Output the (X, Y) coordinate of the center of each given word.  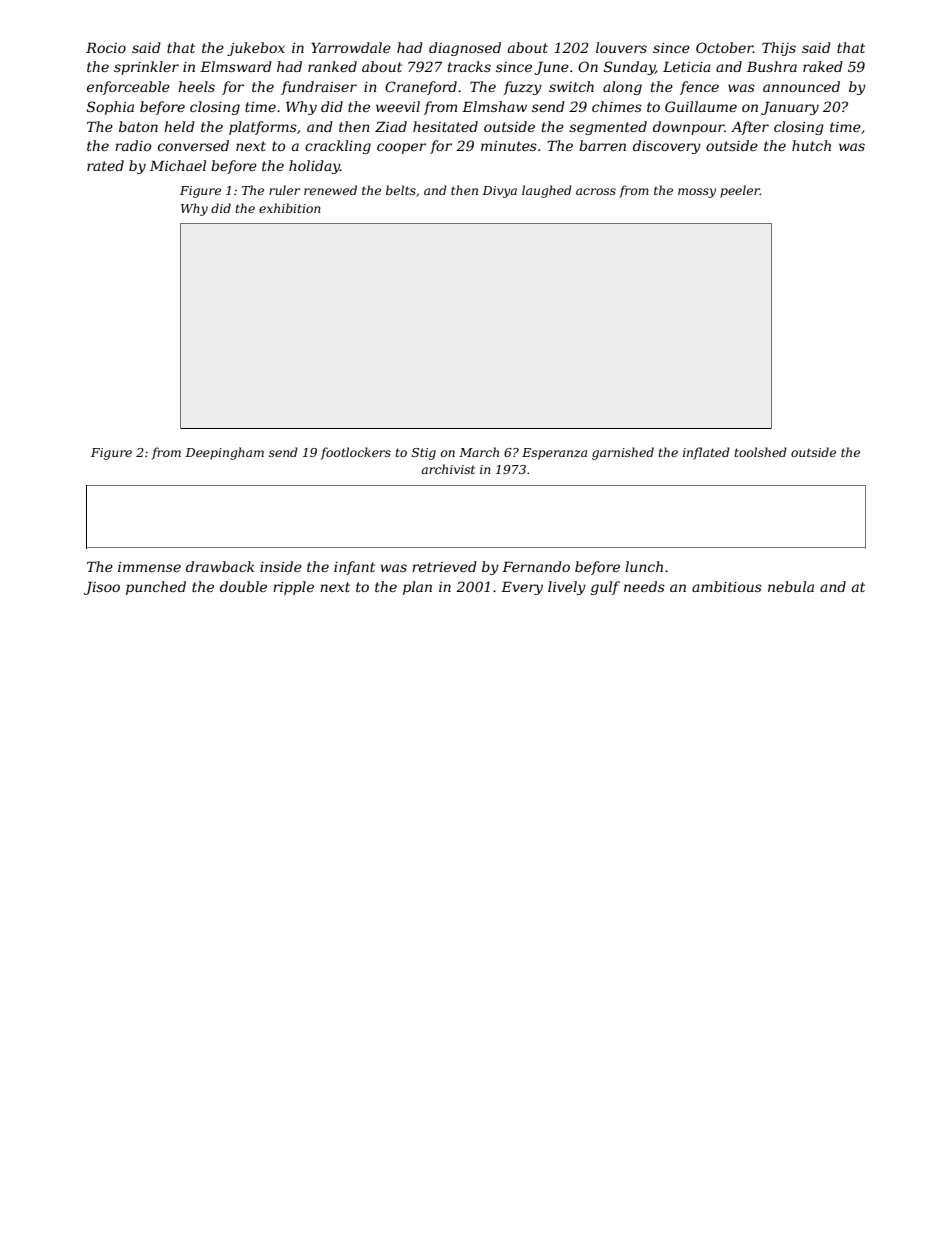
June (551, 68)
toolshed (760, 452)
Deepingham (224, 453)
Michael (178, 165)
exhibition (290, 208)
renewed (330, 190)
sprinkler (146, 68)
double (243, 586)
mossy (697, 193)
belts (401, 190)
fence (699, 88)
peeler (740, 191)
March (479, 452)
